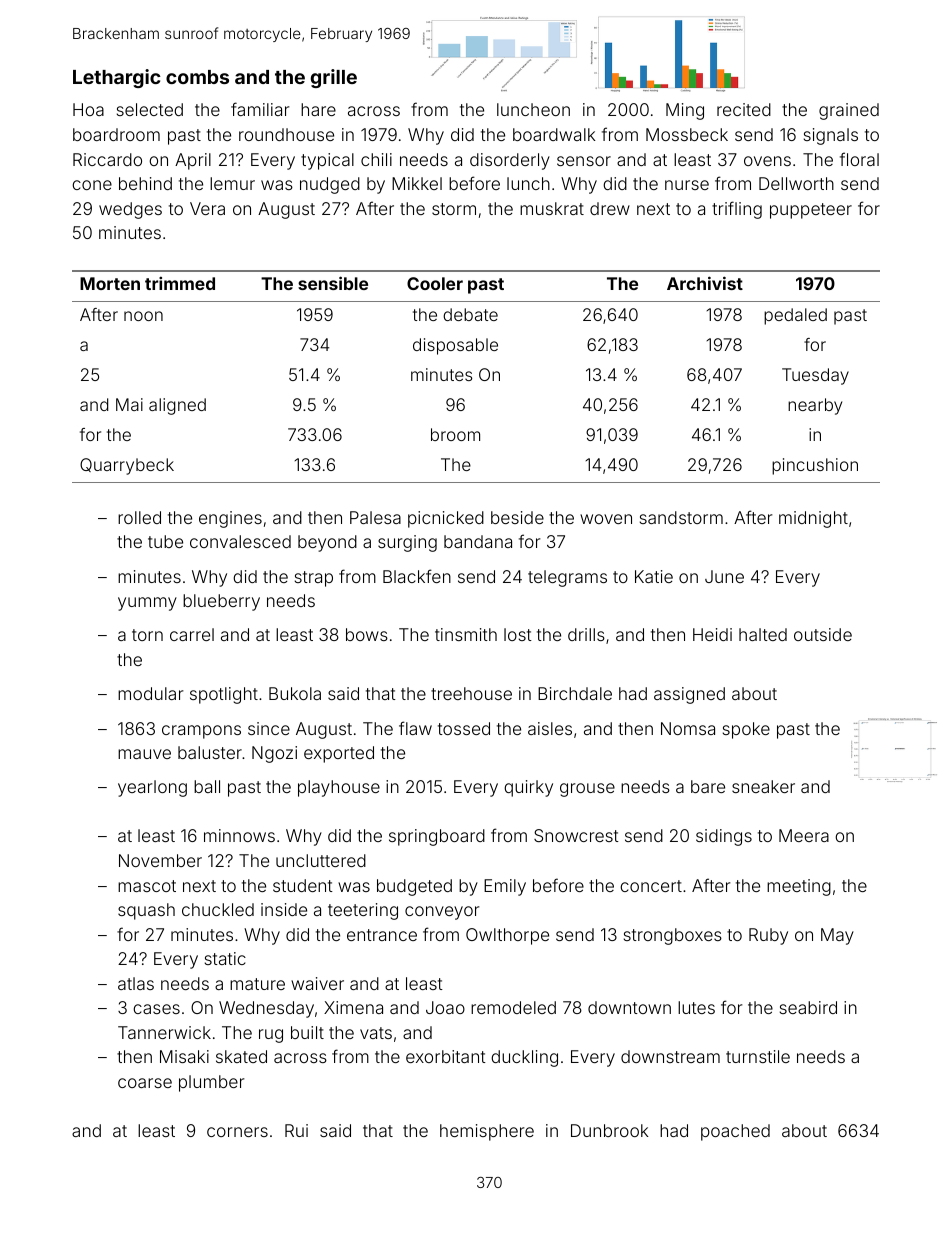  Describe the element at coordinates (685, 111) in the screenshot. I see `Ming` at that location.
